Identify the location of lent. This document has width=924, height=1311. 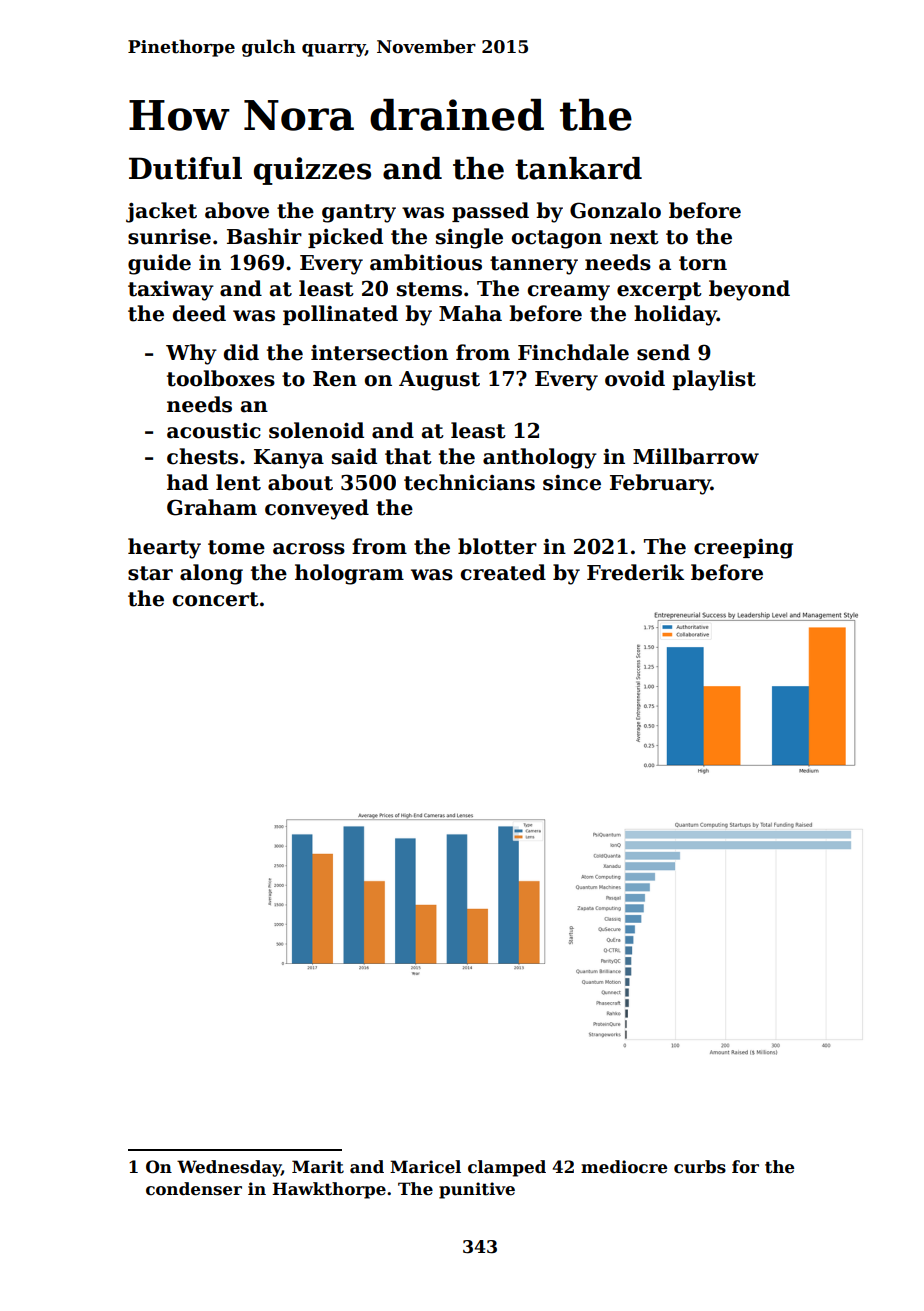
(238, 482).
